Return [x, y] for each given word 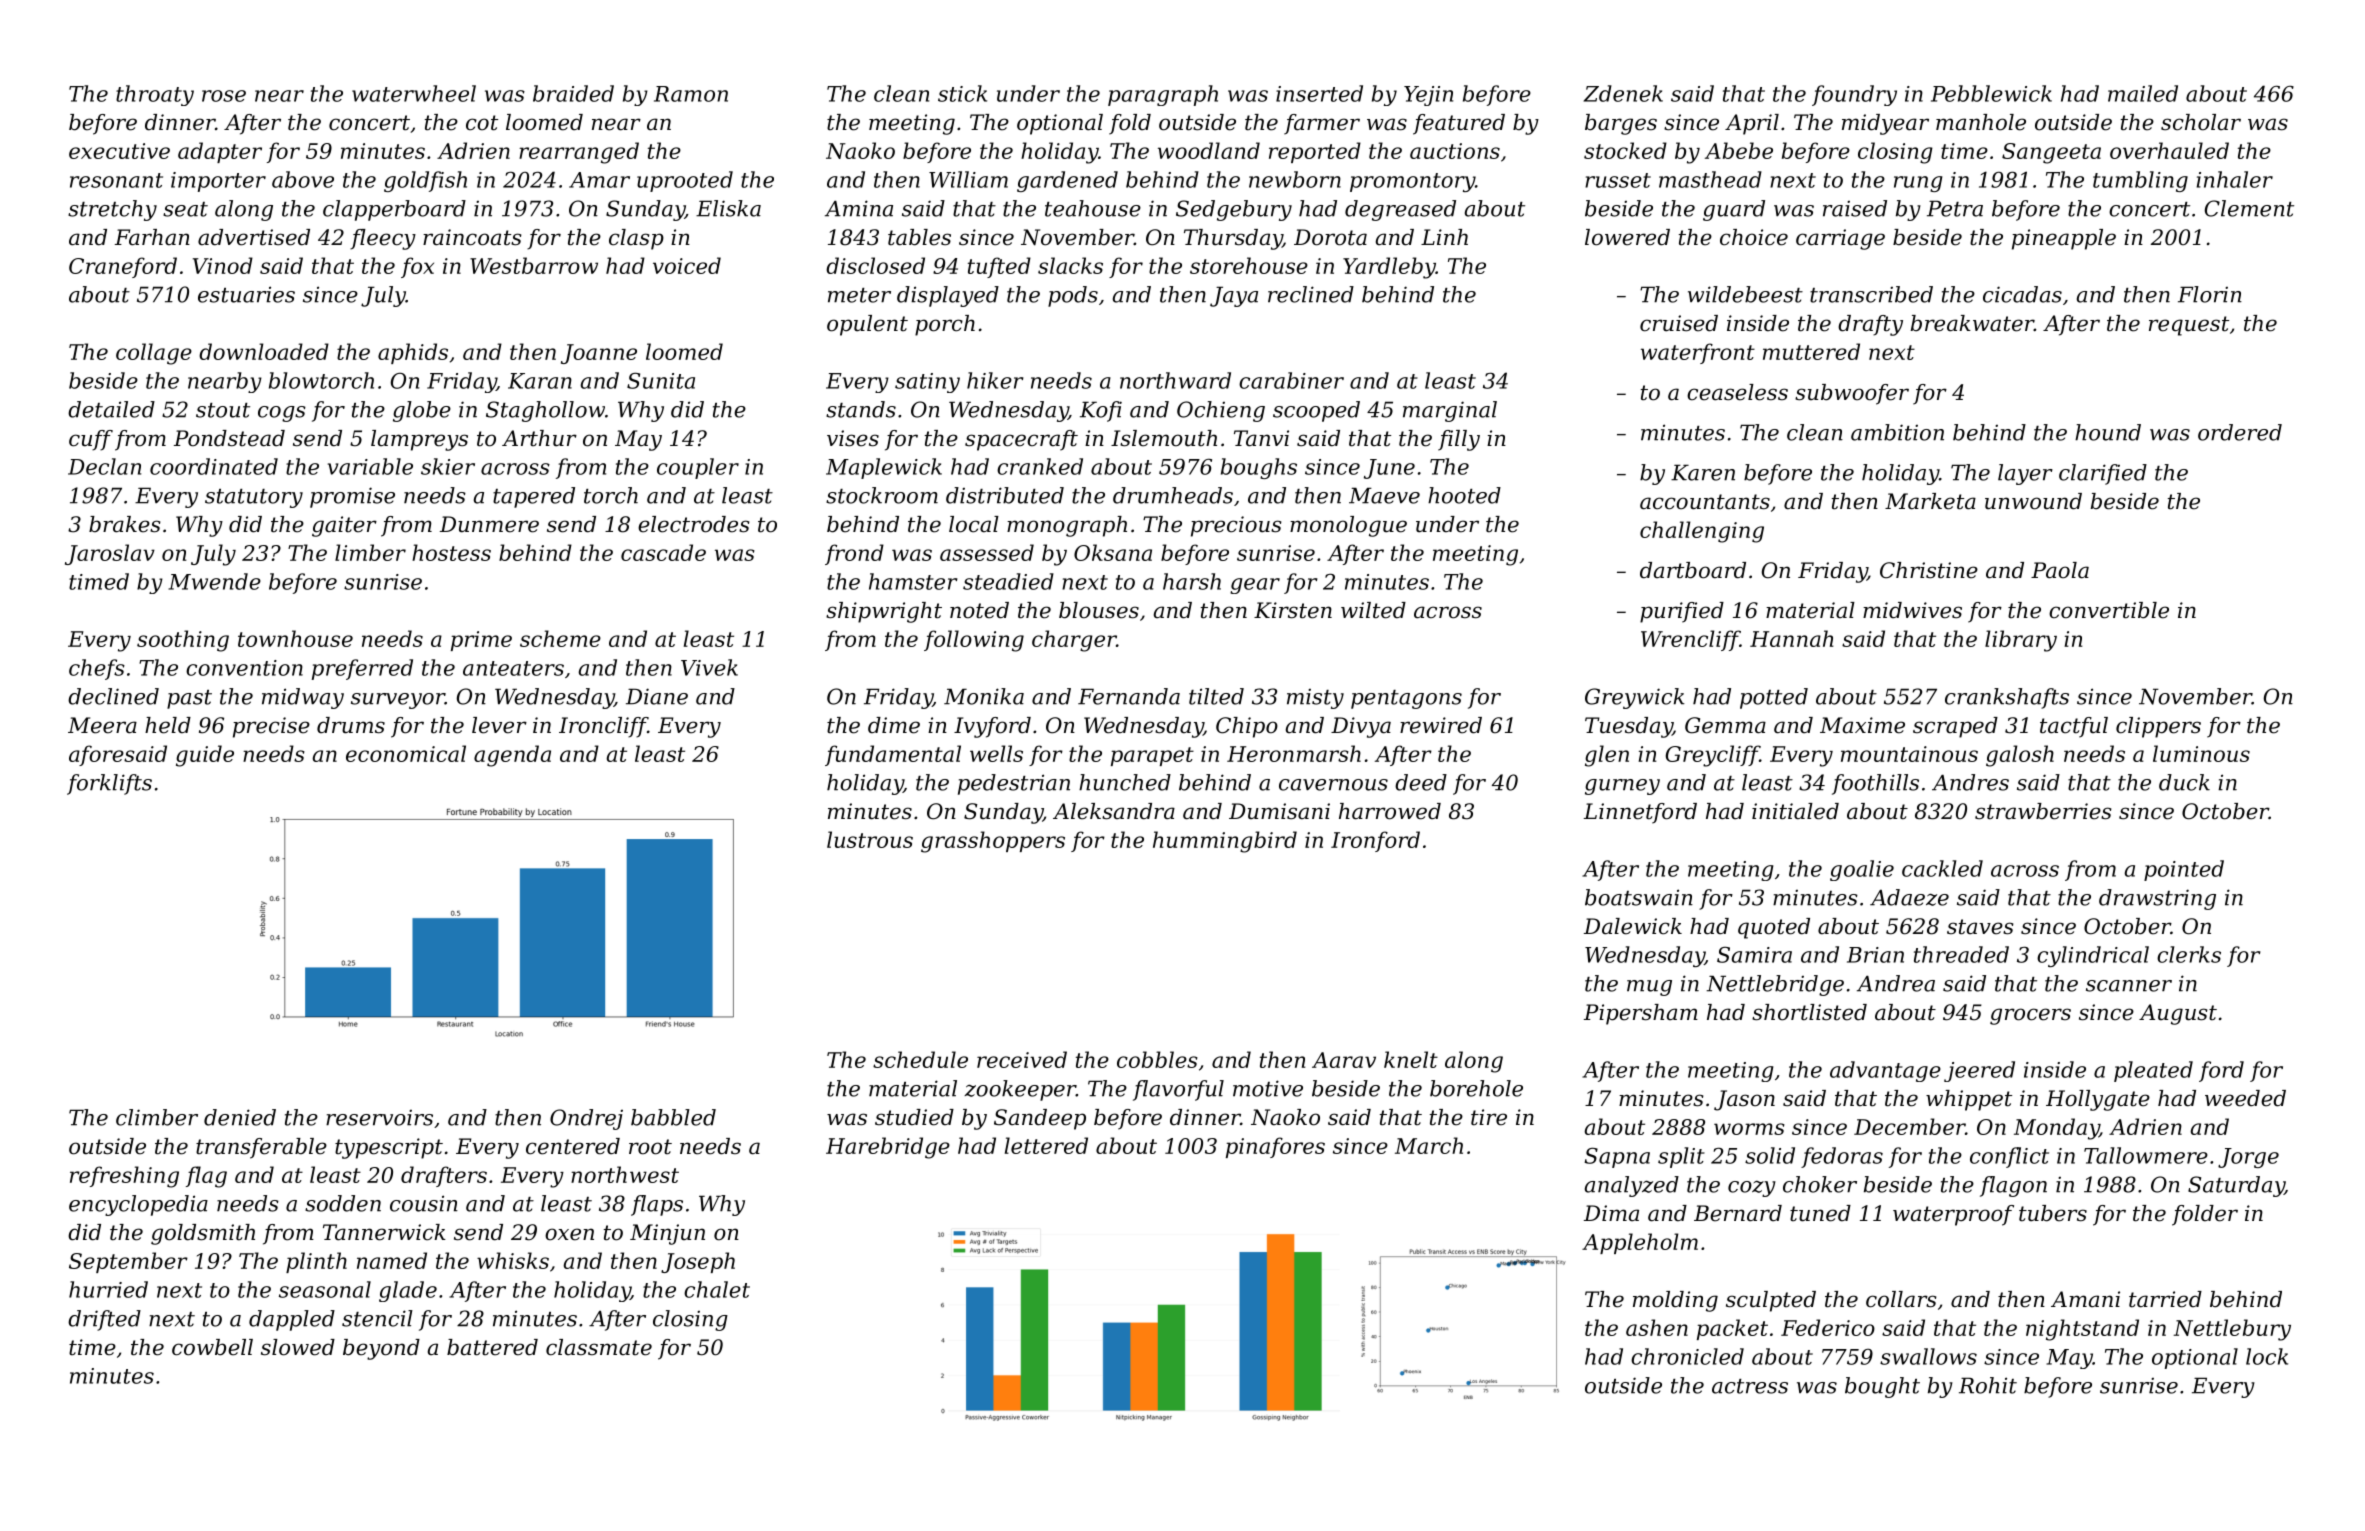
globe [422, 411]
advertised [254, 237]
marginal [1450, 411]
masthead [1710, 179]
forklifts [109, 784]
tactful [2074, 727]
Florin [2210, 294]
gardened [1067, 181]
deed [1421, 782]
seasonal [325, 1289]
